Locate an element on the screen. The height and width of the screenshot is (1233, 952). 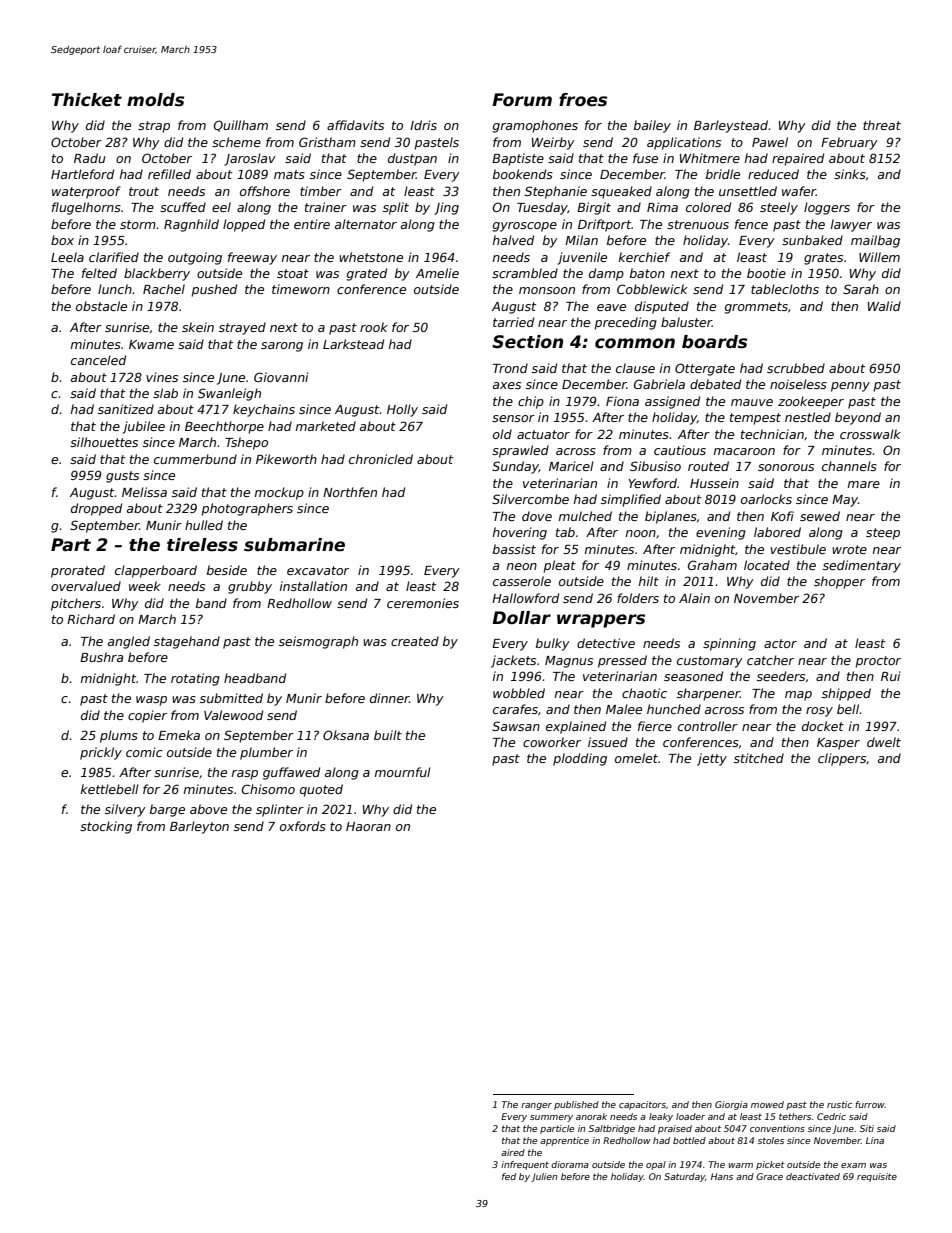
Forum is located at coordinates (522, 100).
